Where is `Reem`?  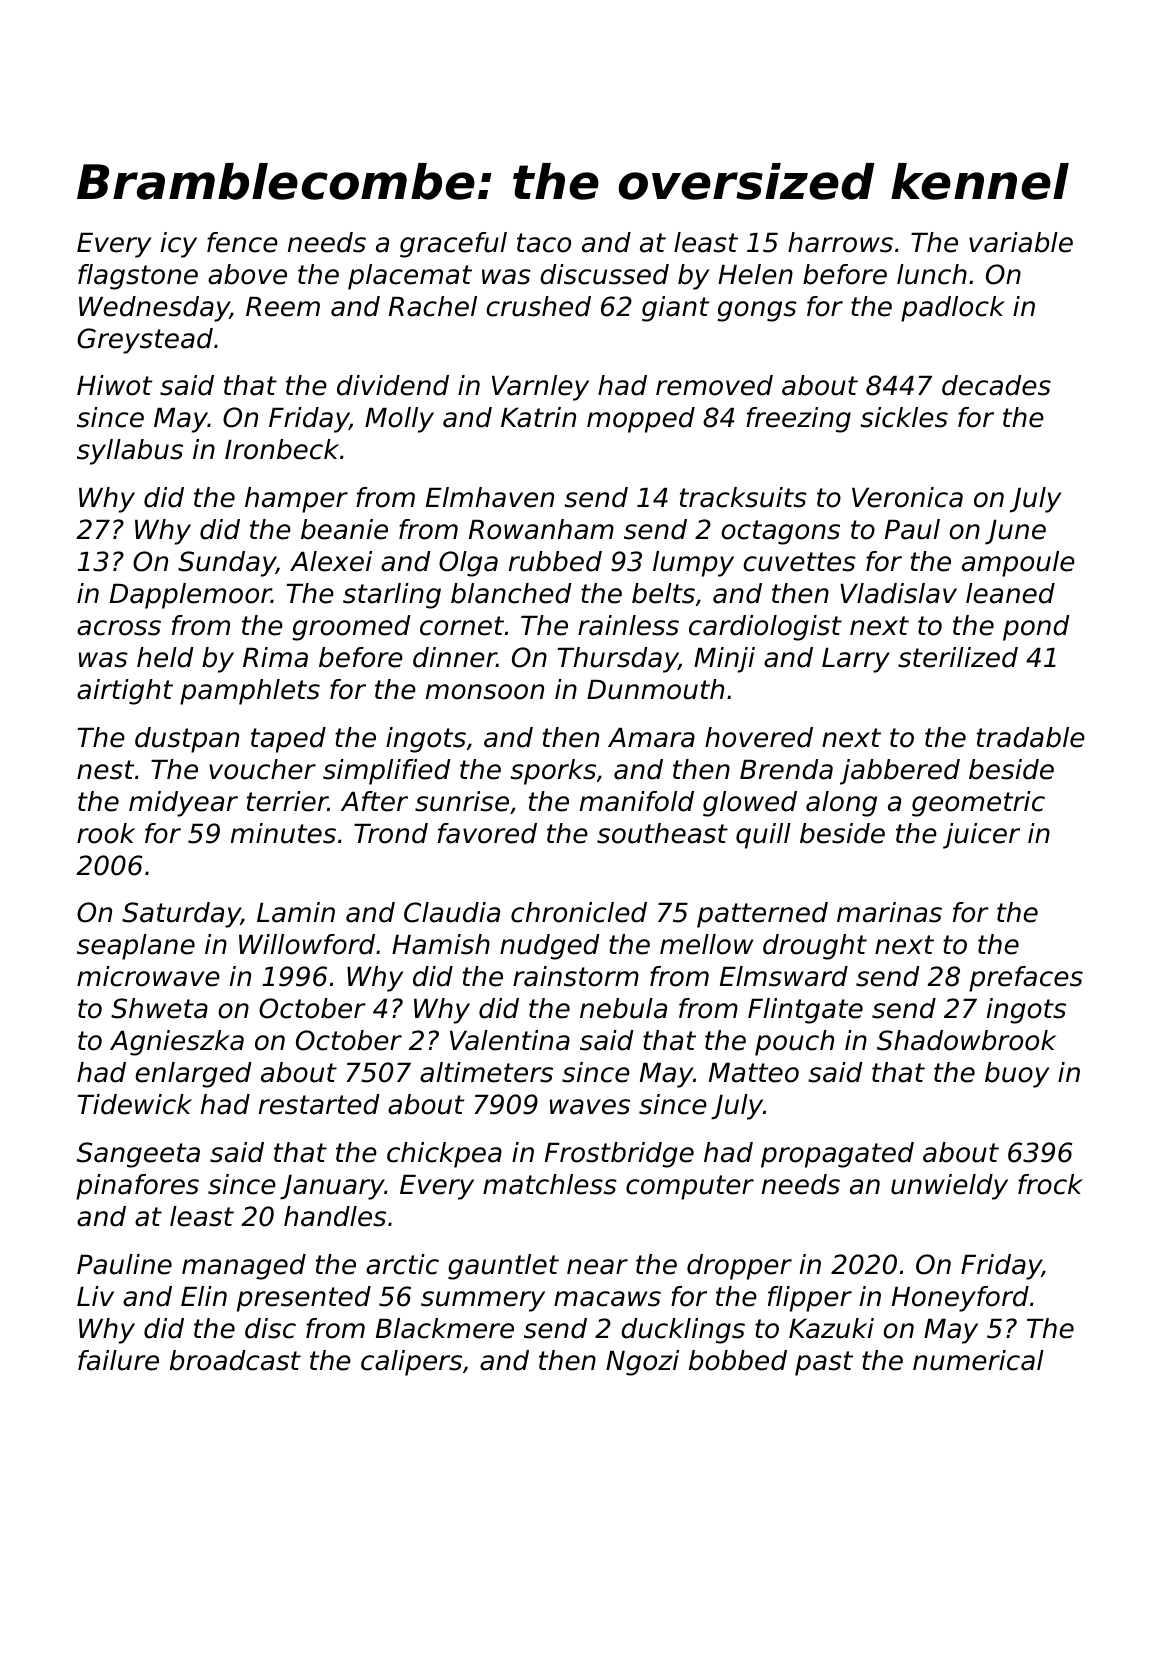 Reem is located at coordinates (283, 307).
